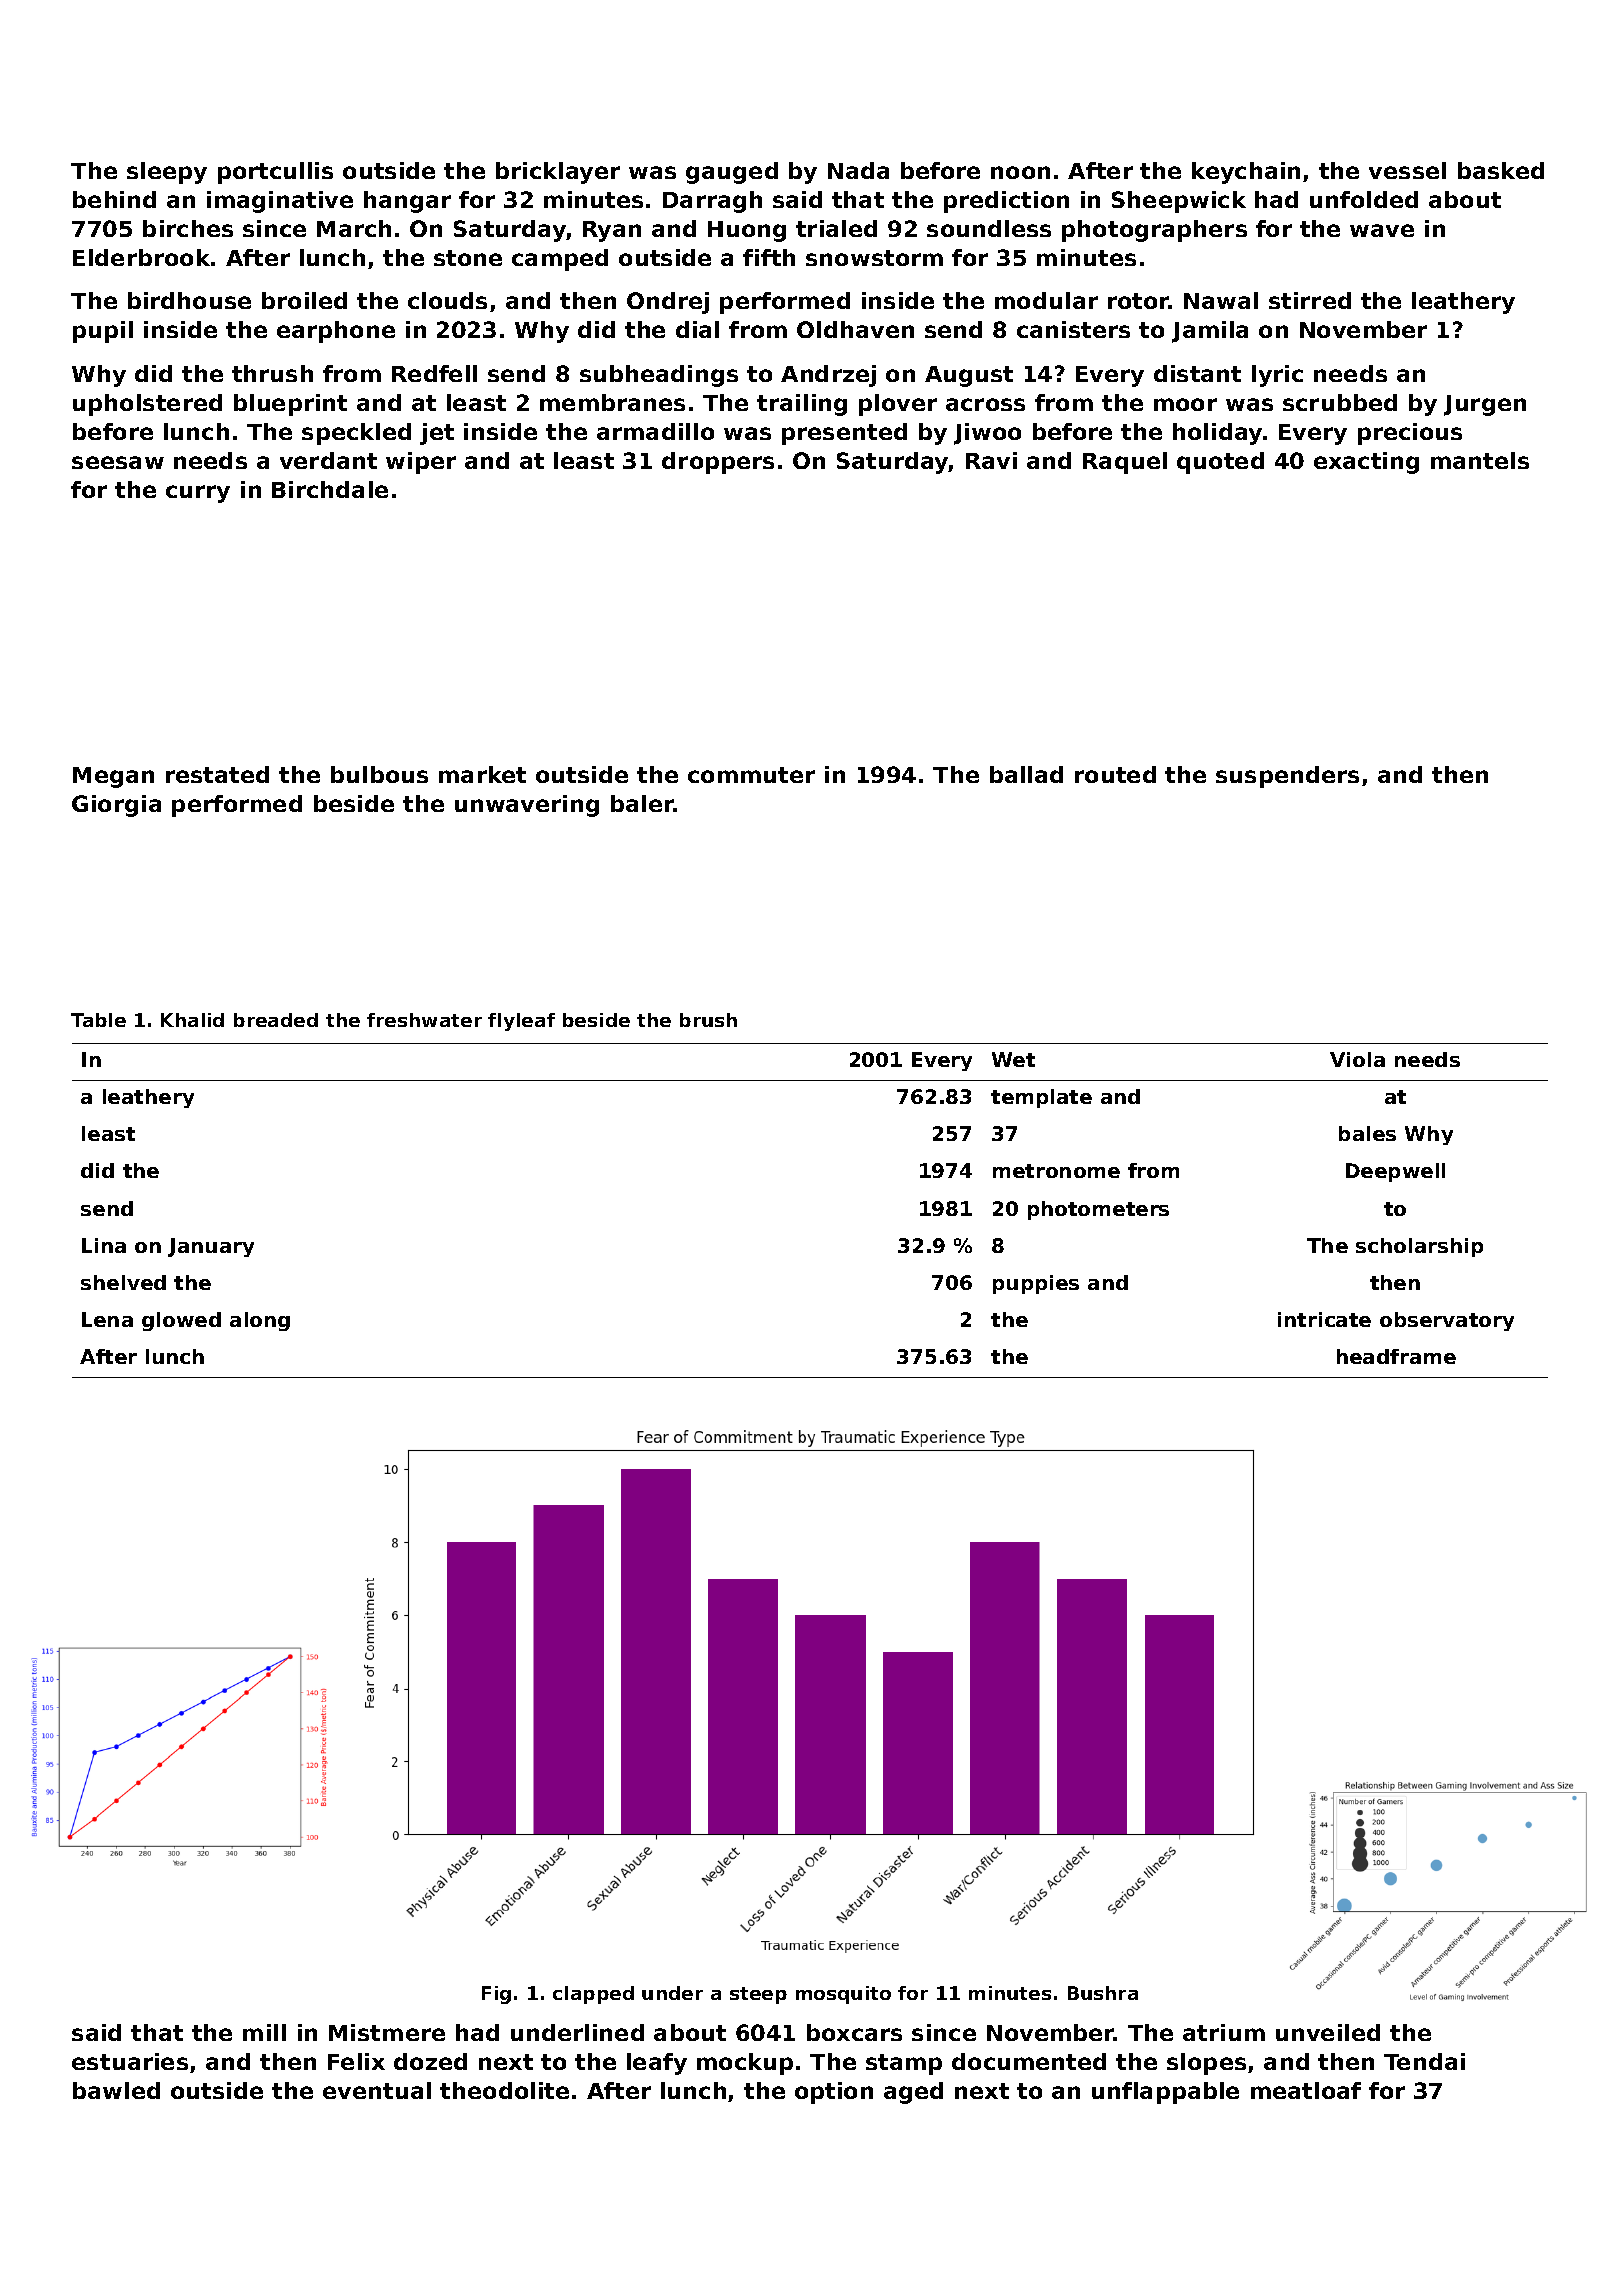 The height and width of the screenshot is (2292, 1620). What do you see at coordinates (697, 329) in the screenshot?
I see `dial` at bounding box center [697, 329].
